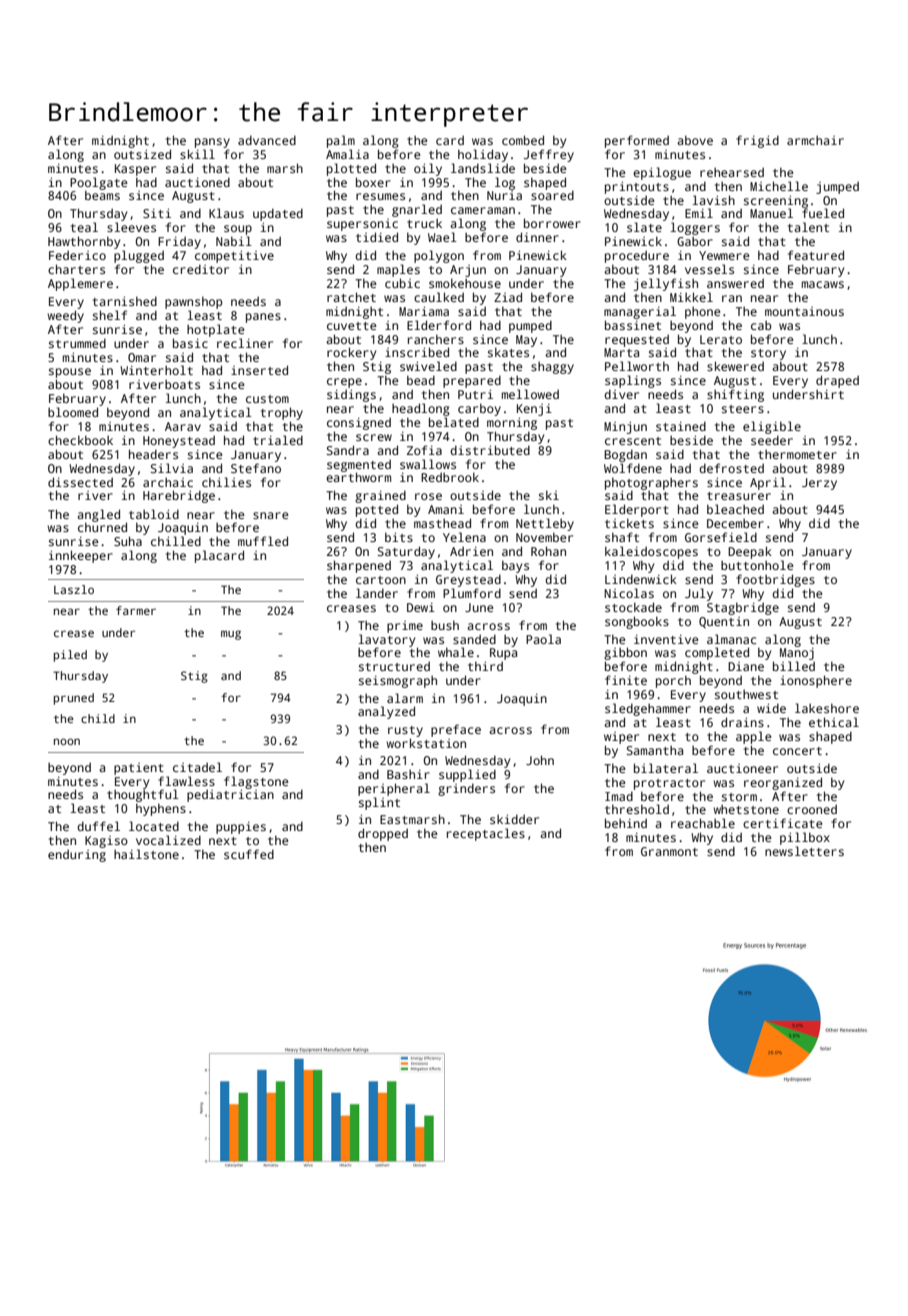 The width and height of the screenshot is (908, 1316). What do you see at coordinates (428, 496) in the screenshot?
I see `rose` at bounding box center [428, 496].
